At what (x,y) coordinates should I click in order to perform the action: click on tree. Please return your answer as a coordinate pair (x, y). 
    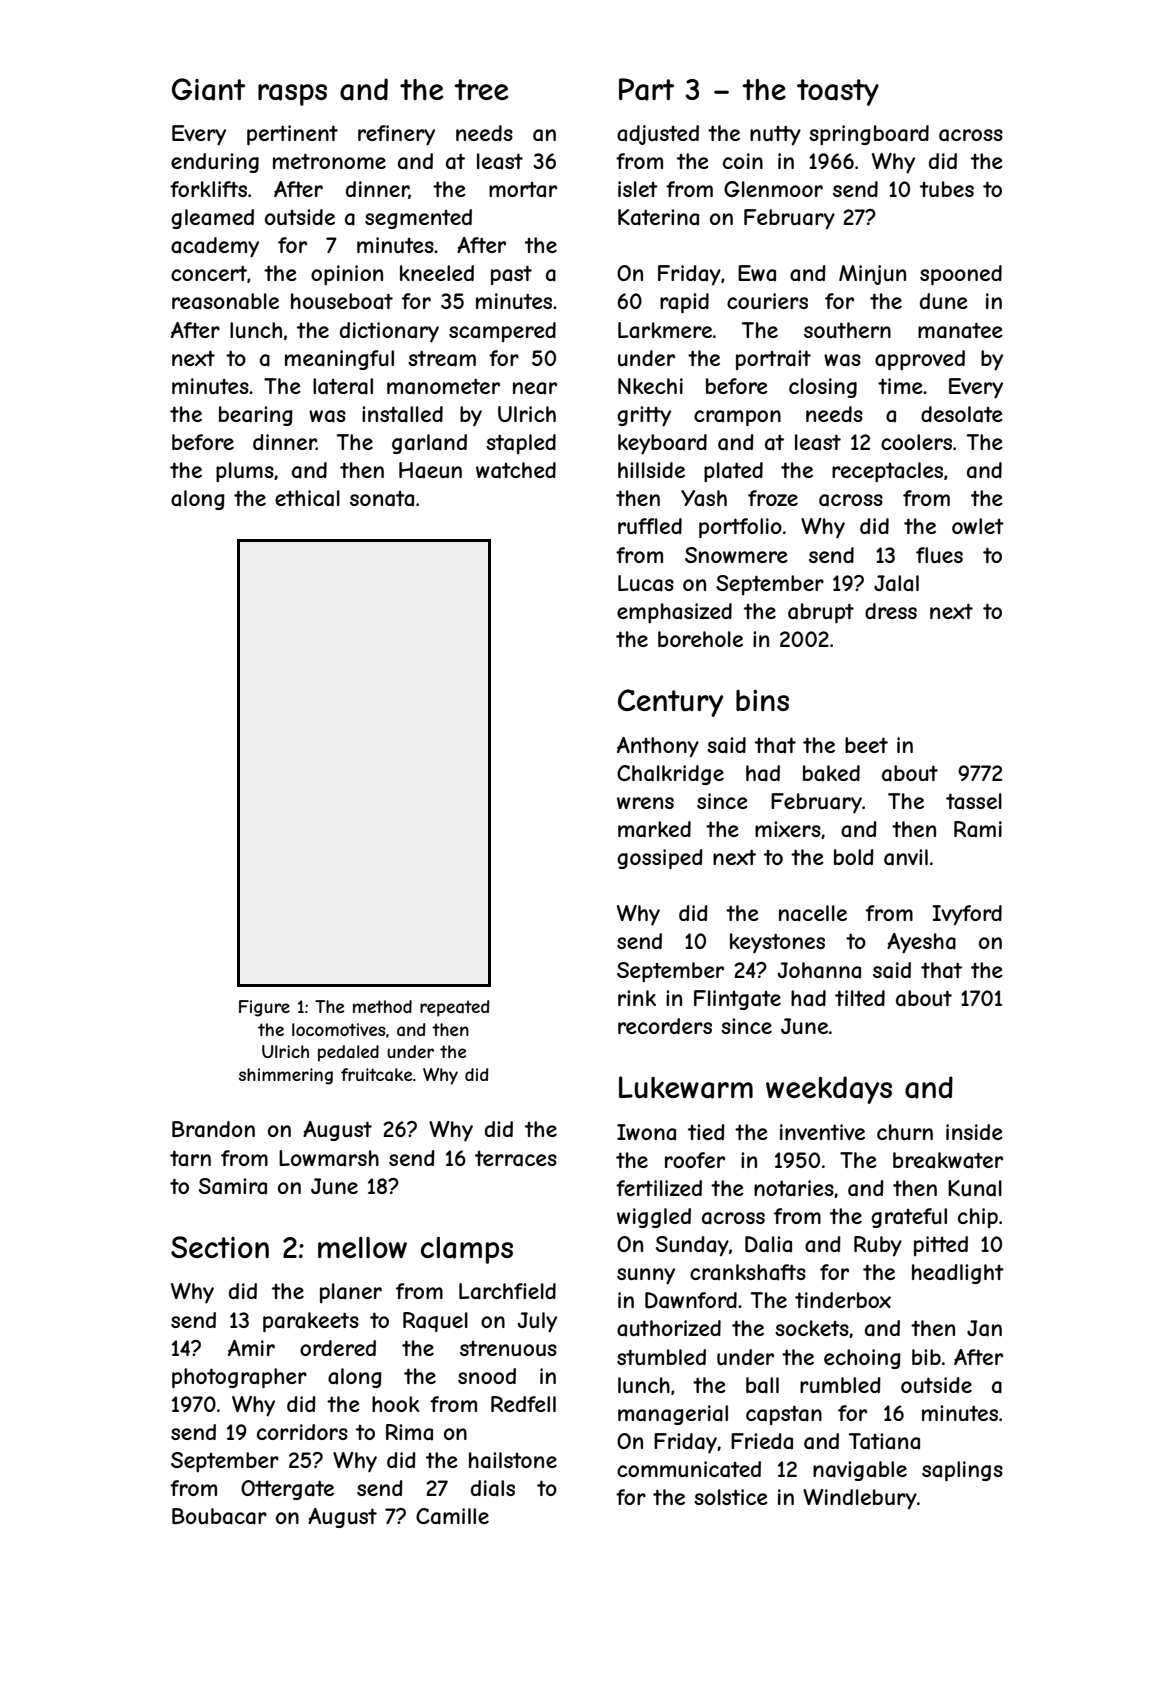
    Looking at the image, I should click on (481, 89).
